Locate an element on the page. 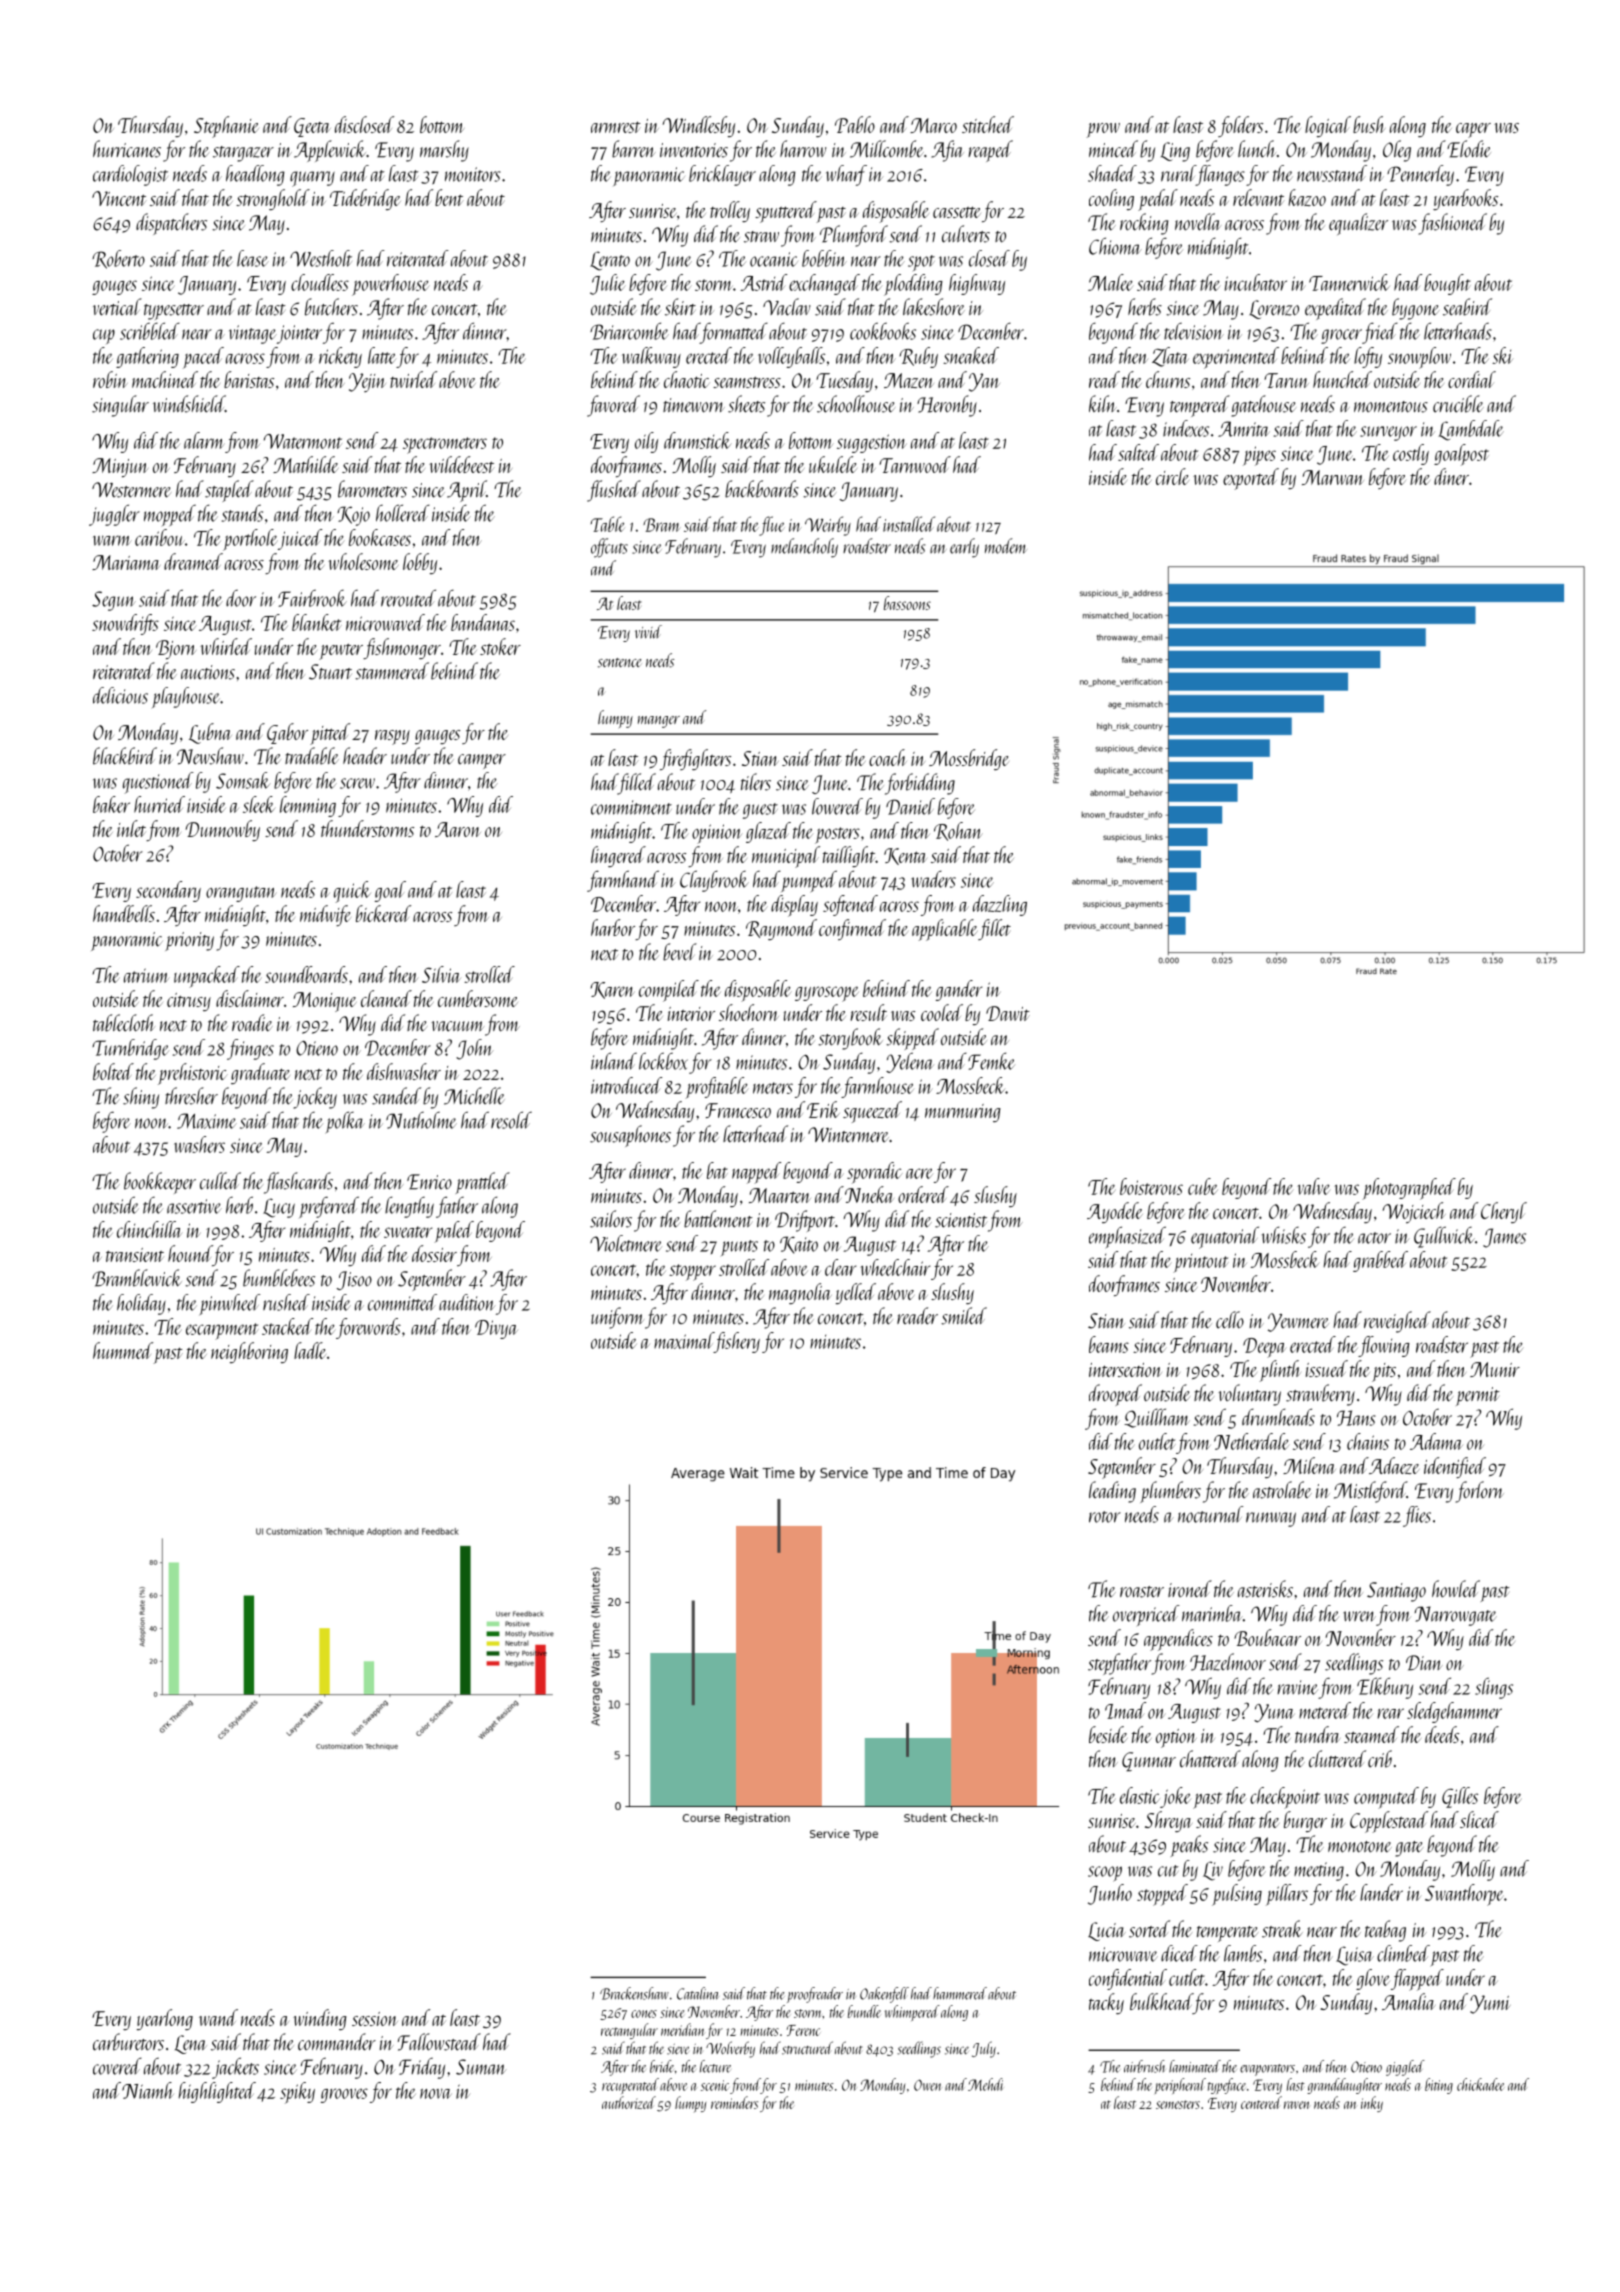  Pablo is located at coordinates (855, 124).
